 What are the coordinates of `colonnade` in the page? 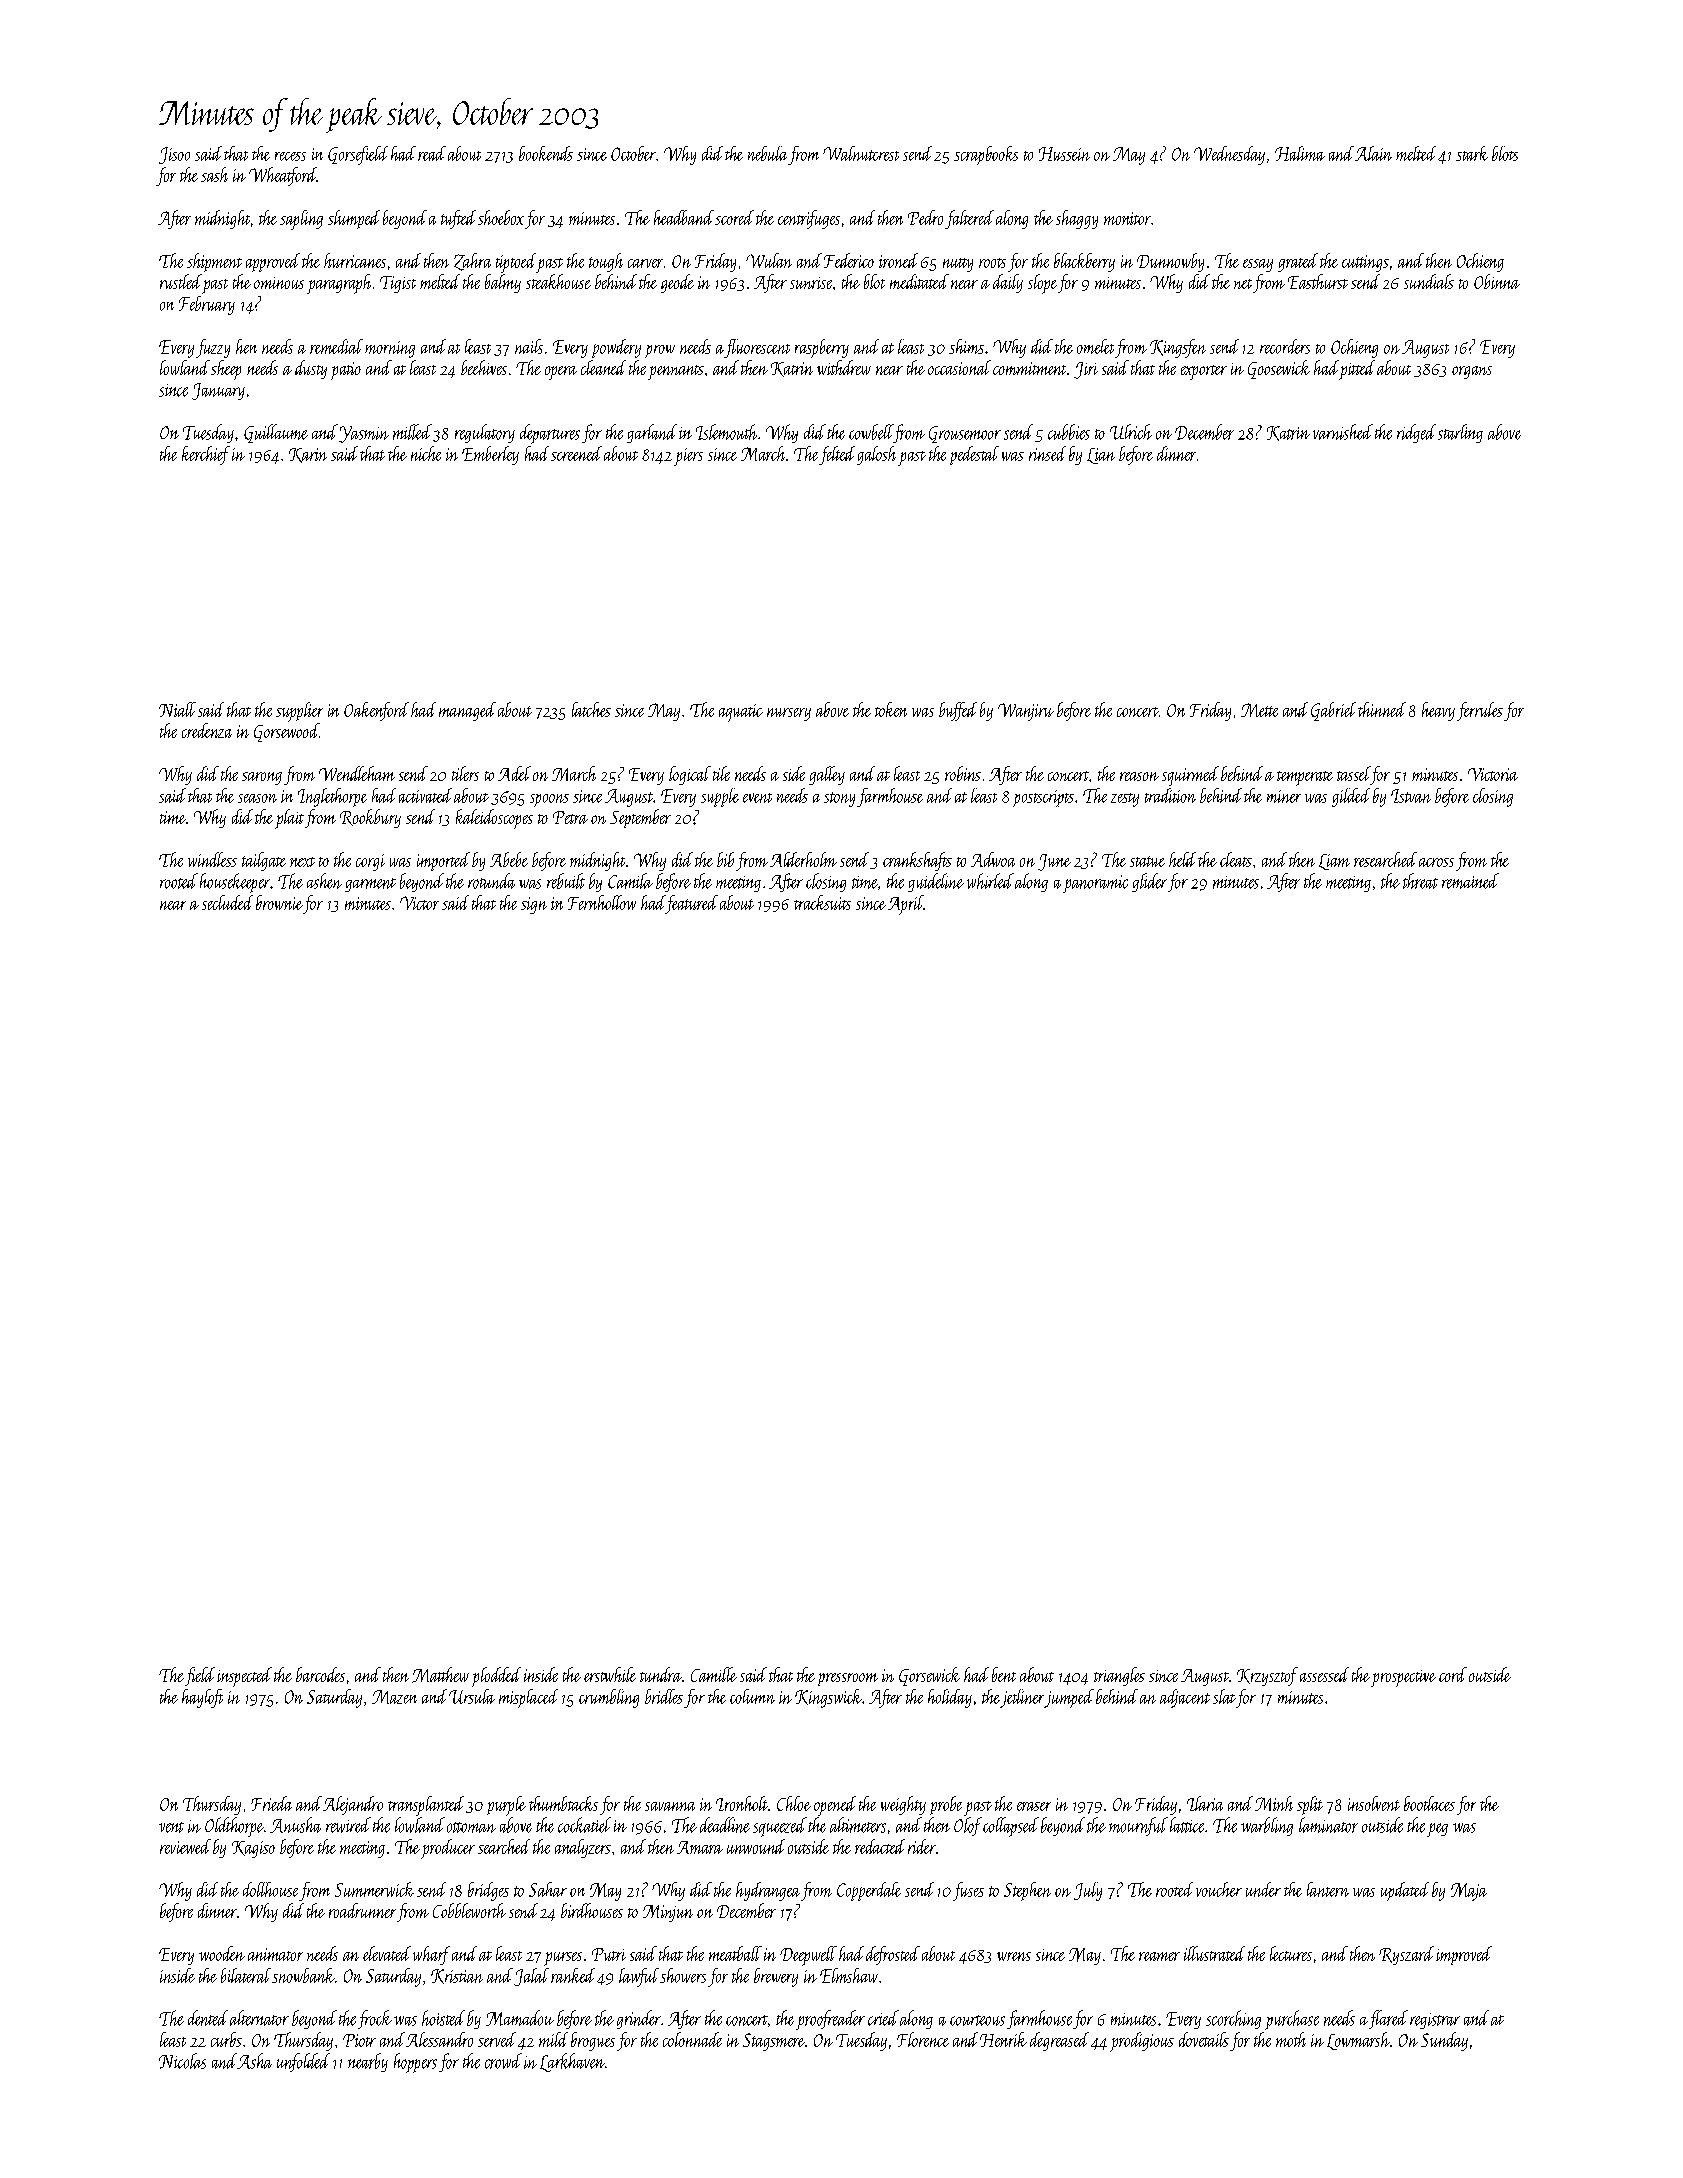 It's located at (692, 2039).
